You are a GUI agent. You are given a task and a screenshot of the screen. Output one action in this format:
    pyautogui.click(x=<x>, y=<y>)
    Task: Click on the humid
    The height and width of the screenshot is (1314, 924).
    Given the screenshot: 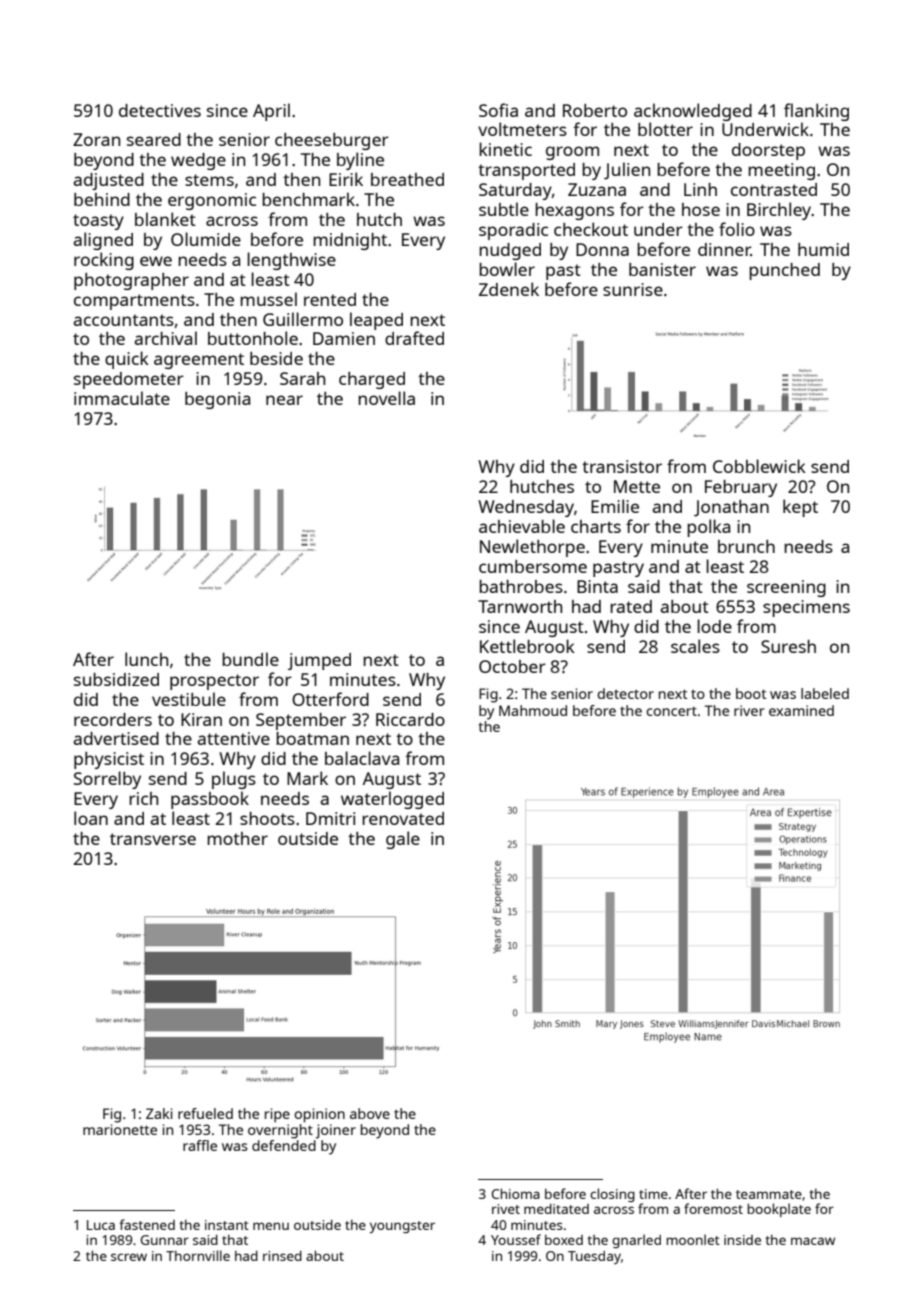 What is the action you would take?
    pyautogui.click(x=823, y=249)
